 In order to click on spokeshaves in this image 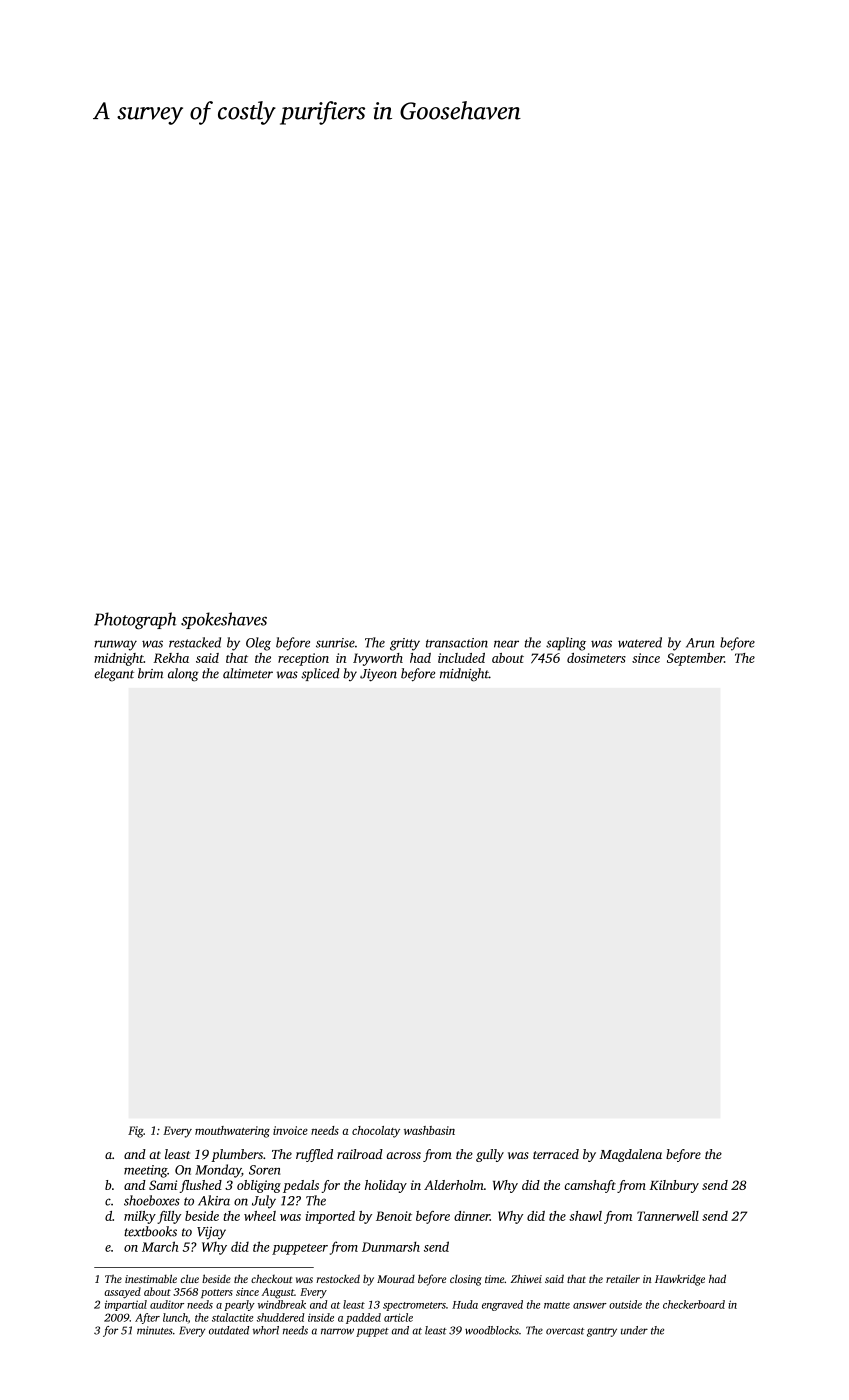, I will do `click(224, 620)`.
